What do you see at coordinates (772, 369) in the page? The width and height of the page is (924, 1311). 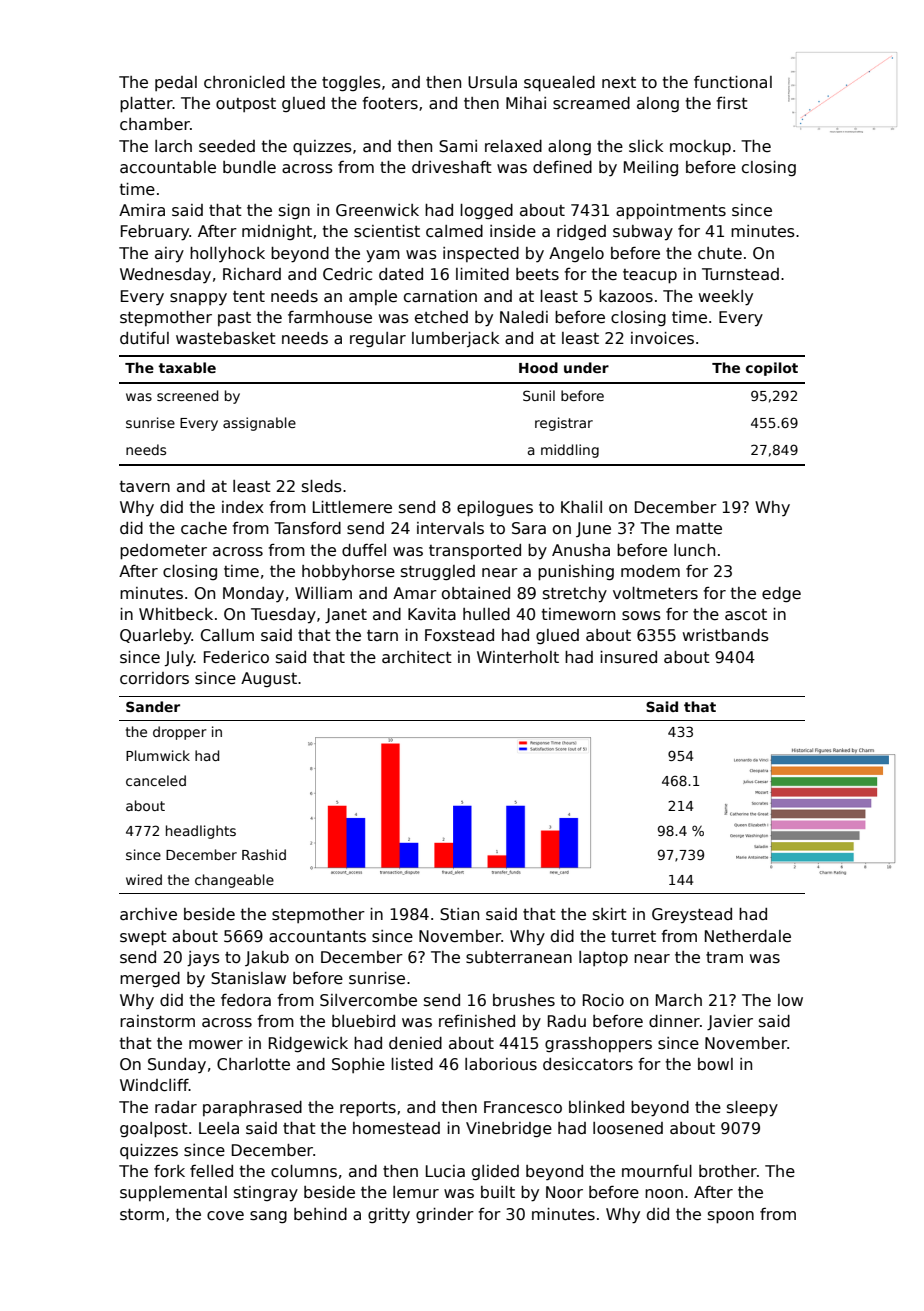 I see `copilot` at bounding box center [772, 369].
